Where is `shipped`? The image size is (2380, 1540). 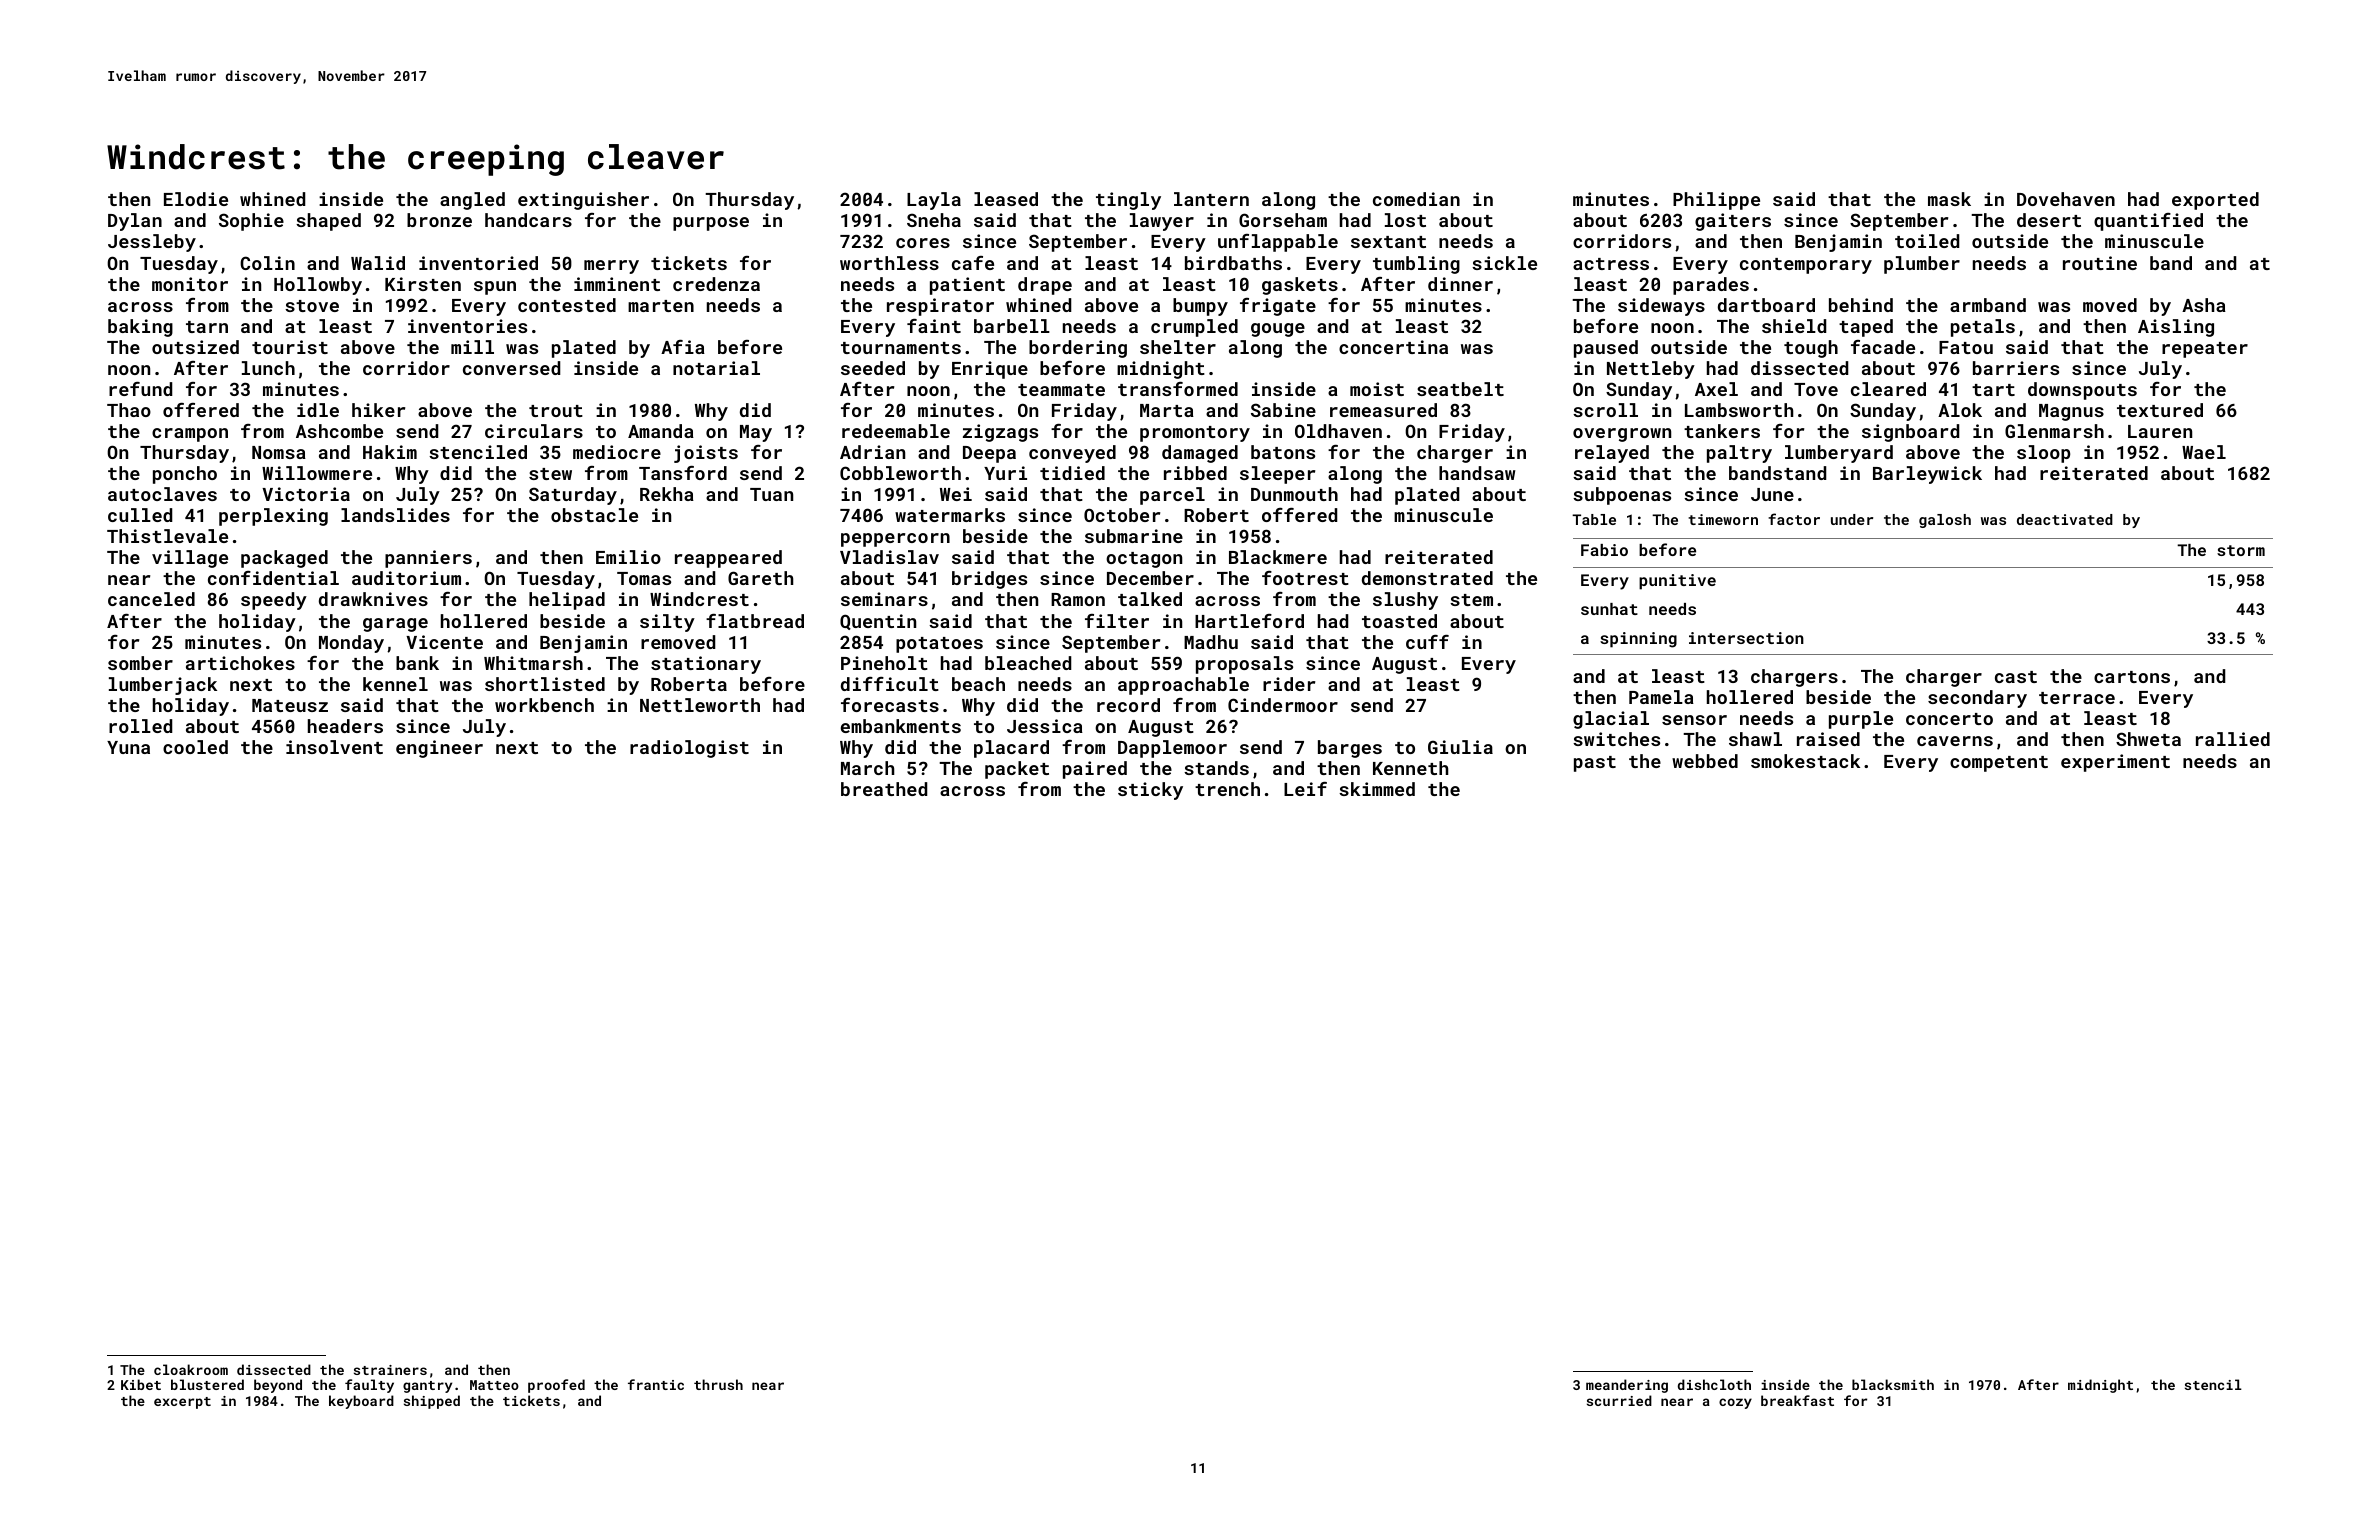
shipped is located at coordinates (432, 1402).
